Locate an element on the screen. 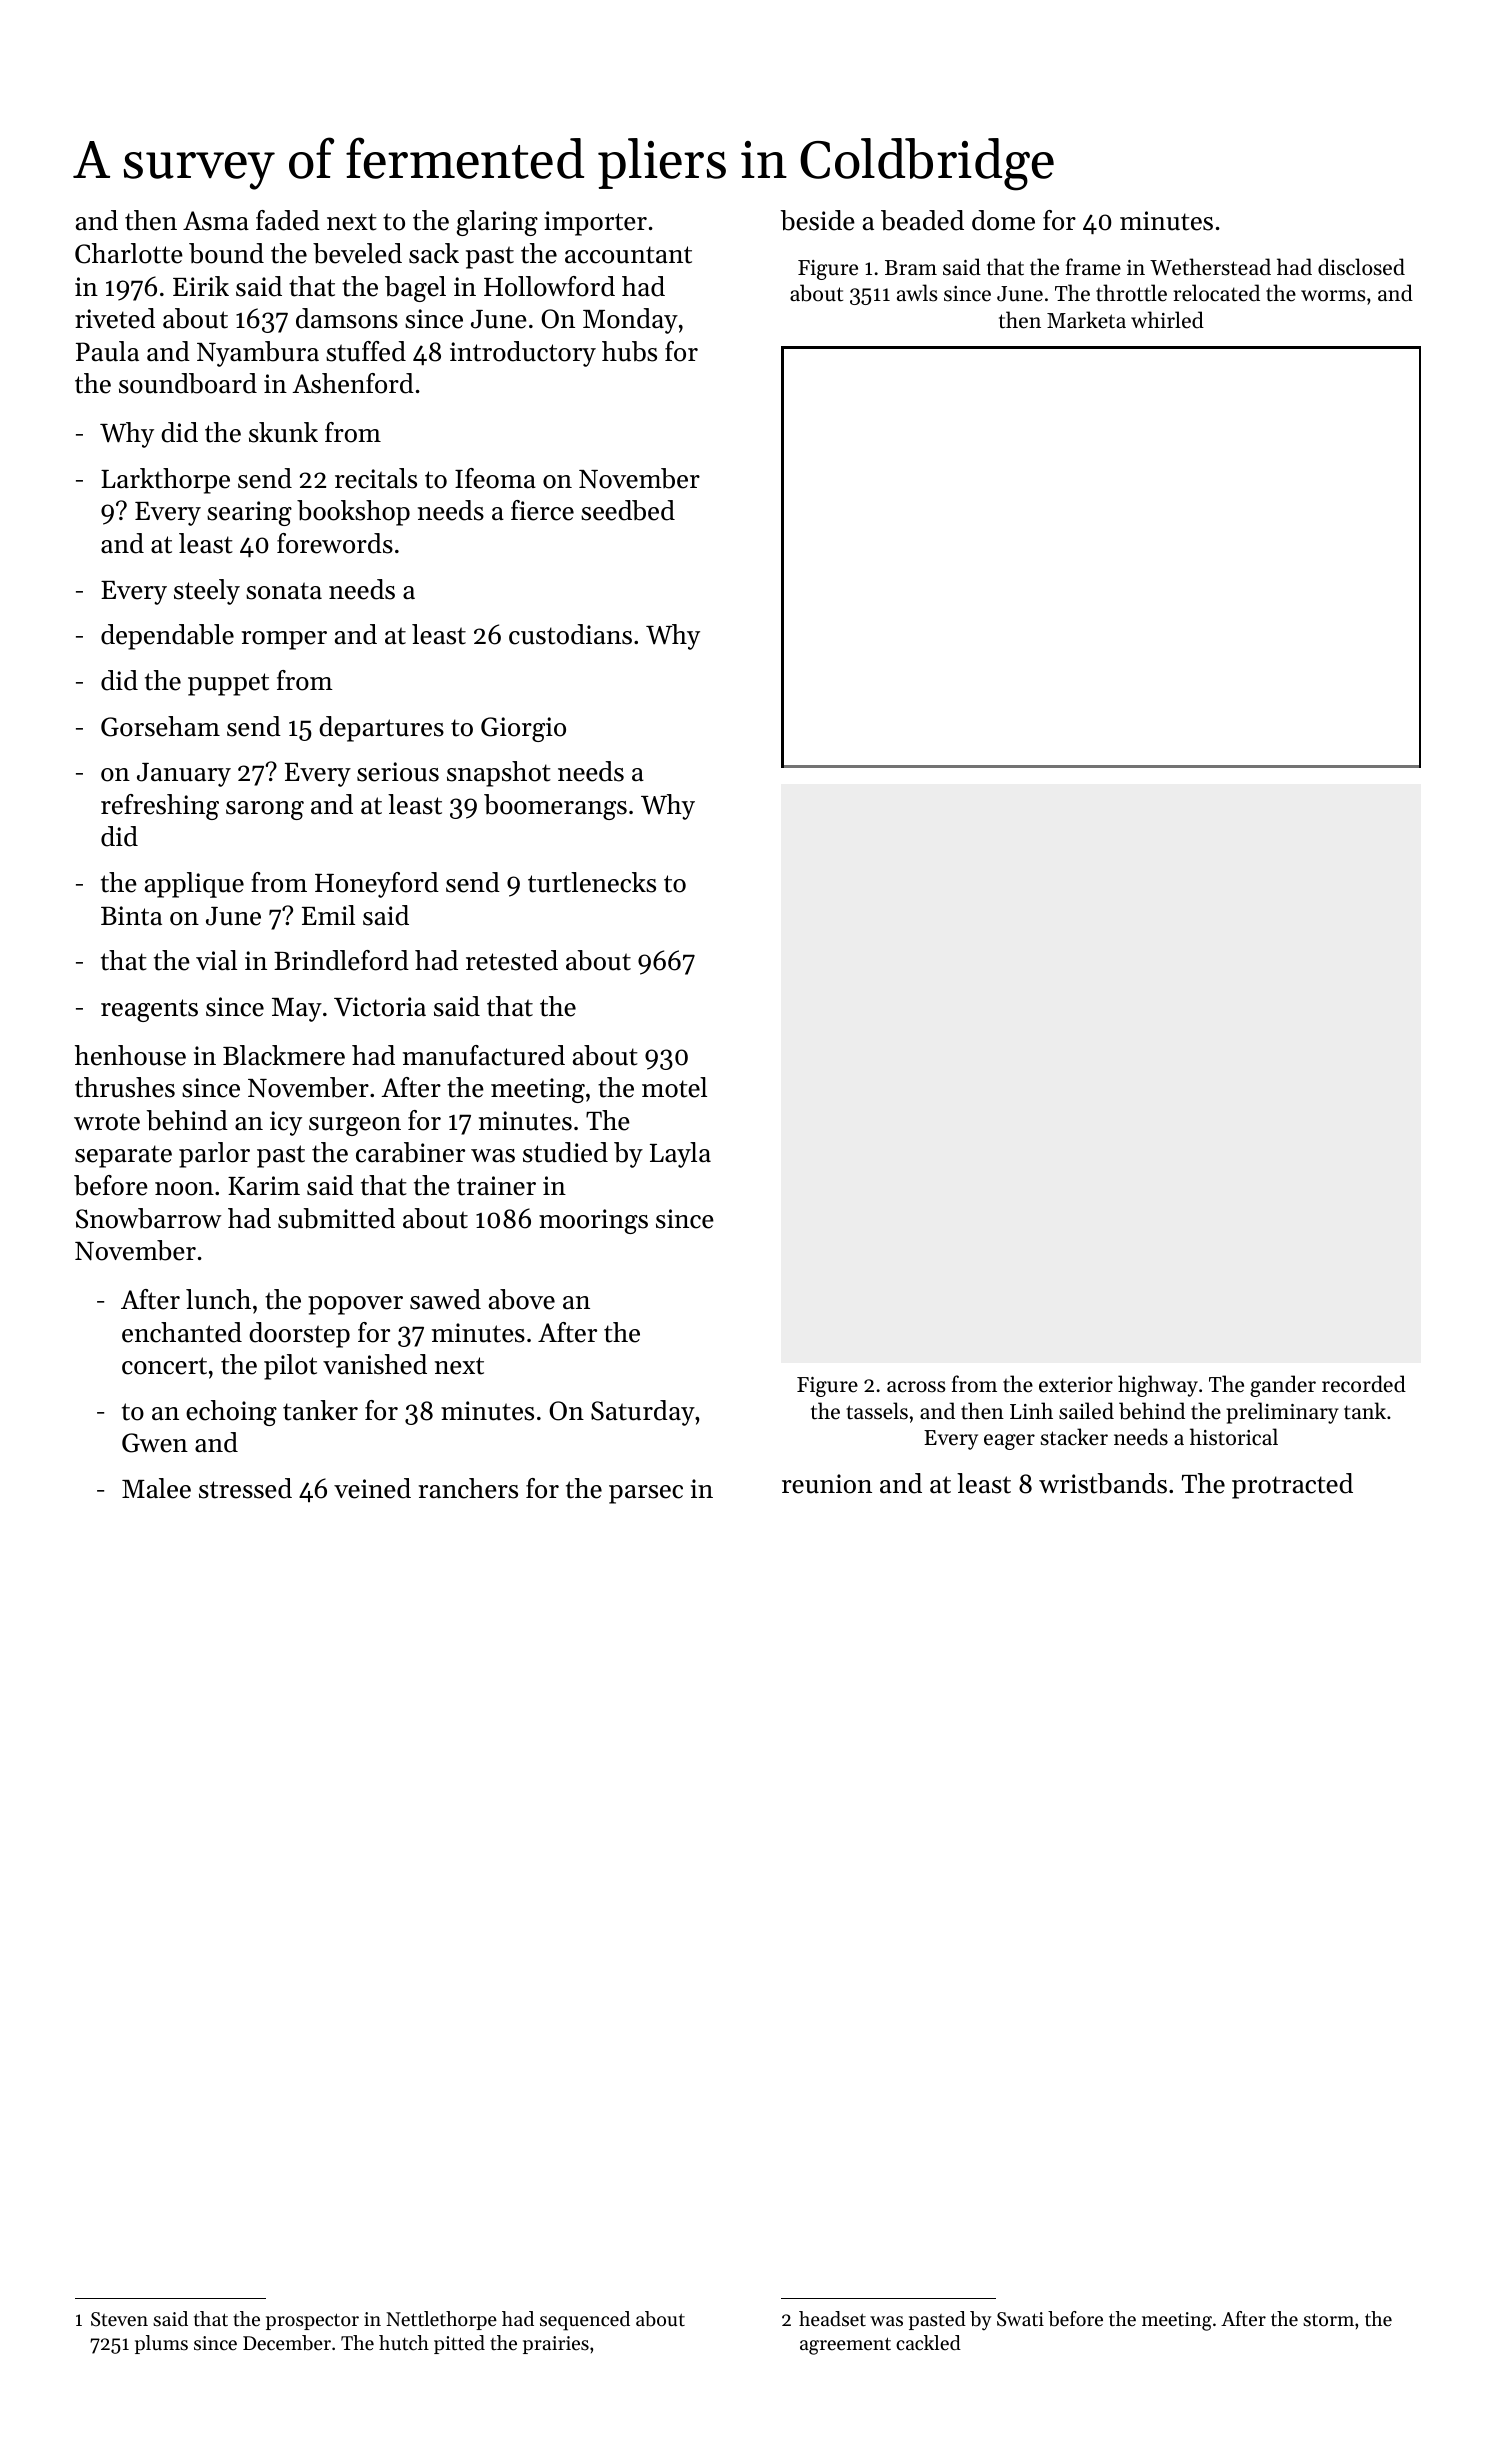 This screenshot has width=1496, height=2464. manufactured is located at coordinates (484, 1055).
